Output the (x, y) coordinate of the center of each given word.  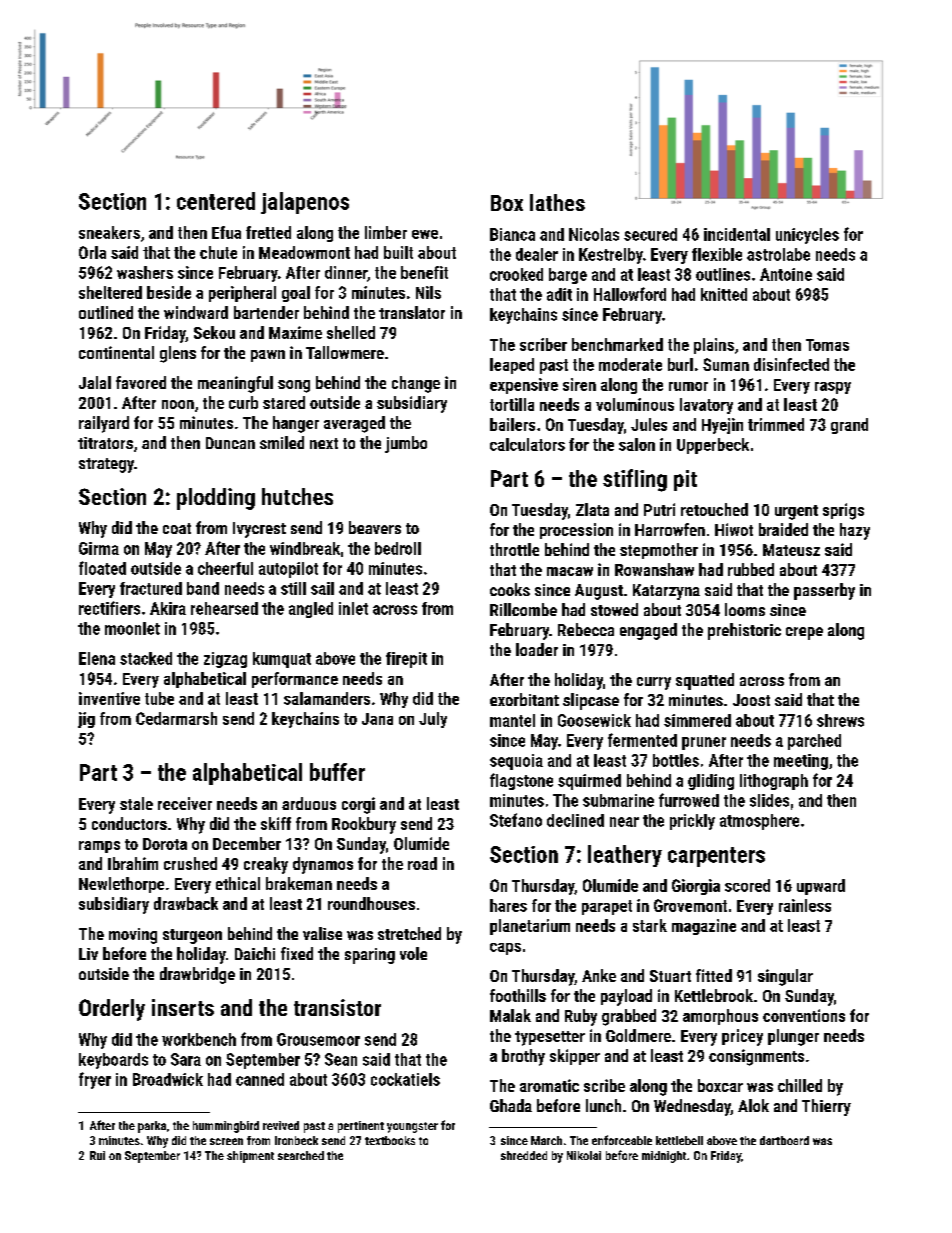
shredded (524, 1155)
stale (136, 803)
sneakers (109, 232)
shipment (250, 1157)
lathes (557, 202)
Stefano (516, 820)
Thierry (826, 1107)
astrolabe (778, 254)
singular (785, 977)
